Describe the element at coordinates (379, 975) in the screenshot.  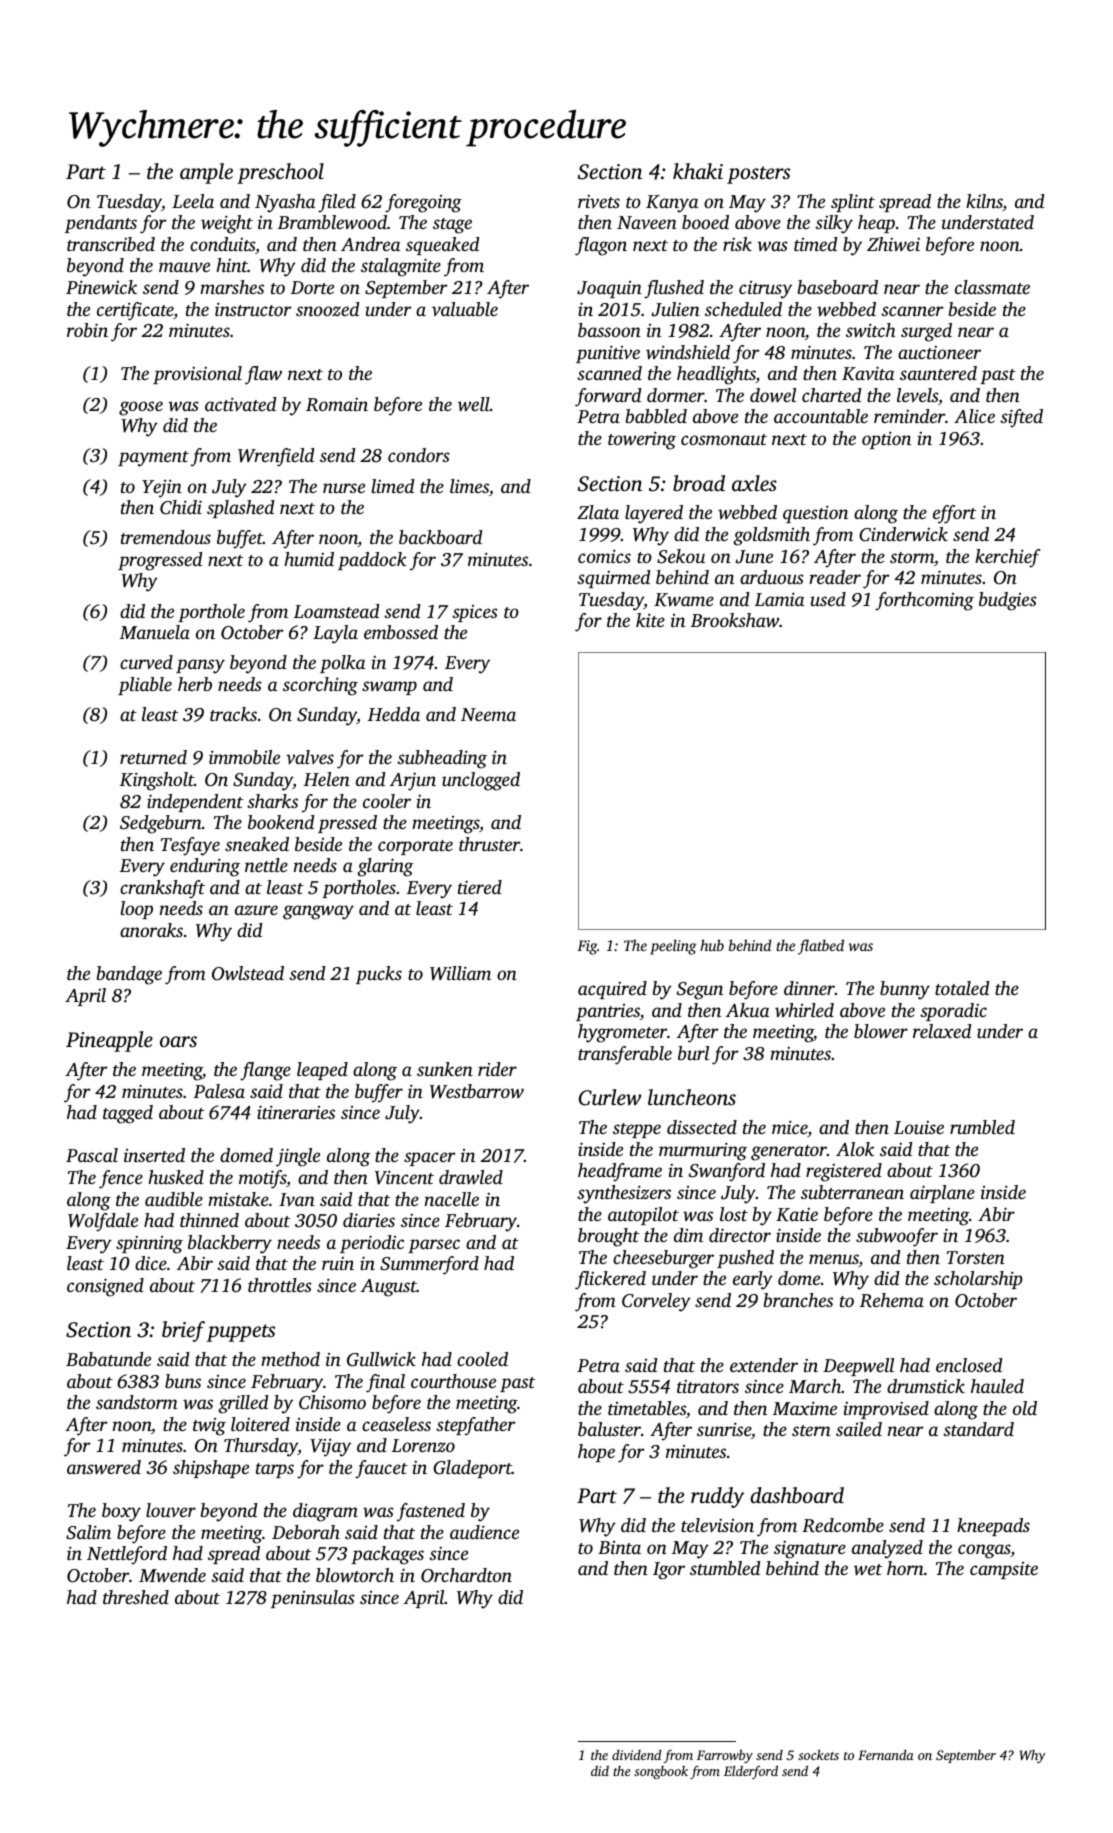
I see `pucks` at that location.
